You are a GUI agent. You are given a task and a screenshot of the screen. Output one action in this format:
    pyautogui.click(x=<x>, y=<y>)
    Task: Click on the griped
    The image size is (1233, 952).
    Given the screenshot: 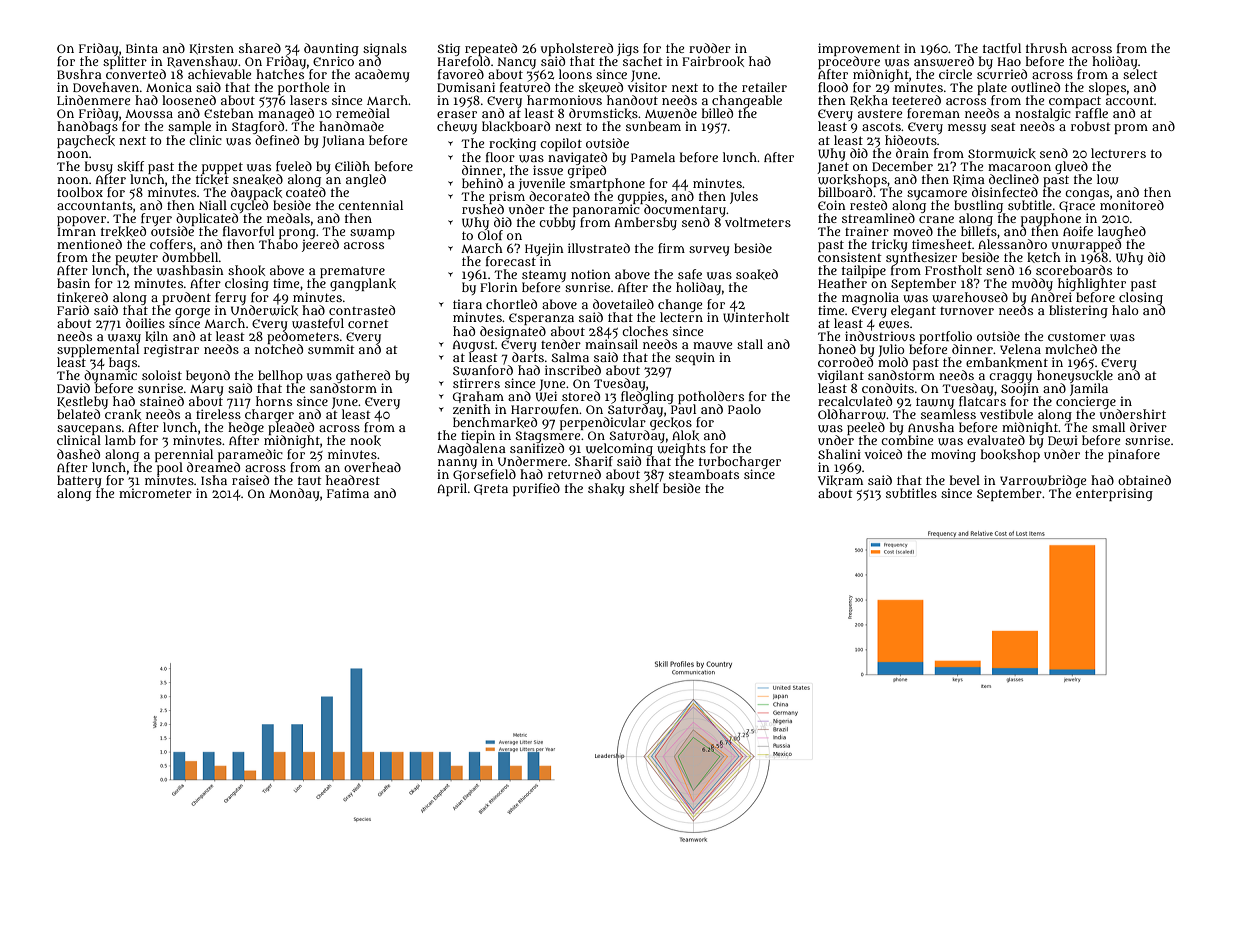 What is the action you would take?
    pyautogui.click(x=587, y=171)
